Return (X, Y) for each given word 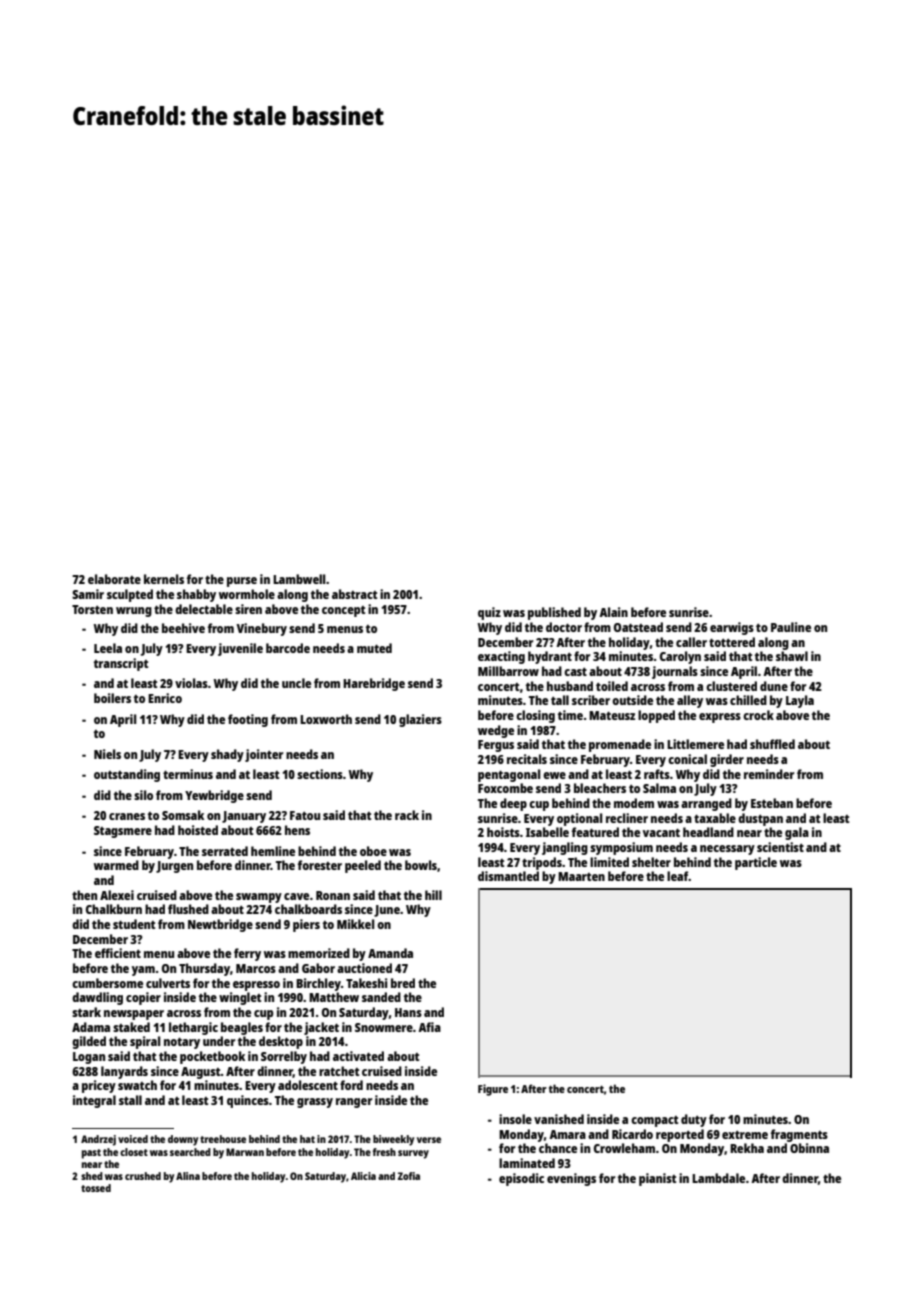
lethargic (193, 1028)
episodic (521, 1179)
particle (756, 863)
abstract (354, 594)
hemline (273, 851)
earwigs (732, 628)
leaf (678, 876)
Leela (108, 648)
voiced (133, 1139)
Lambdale (718, 1178)
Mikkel (355, 924)
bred (403, 983)
